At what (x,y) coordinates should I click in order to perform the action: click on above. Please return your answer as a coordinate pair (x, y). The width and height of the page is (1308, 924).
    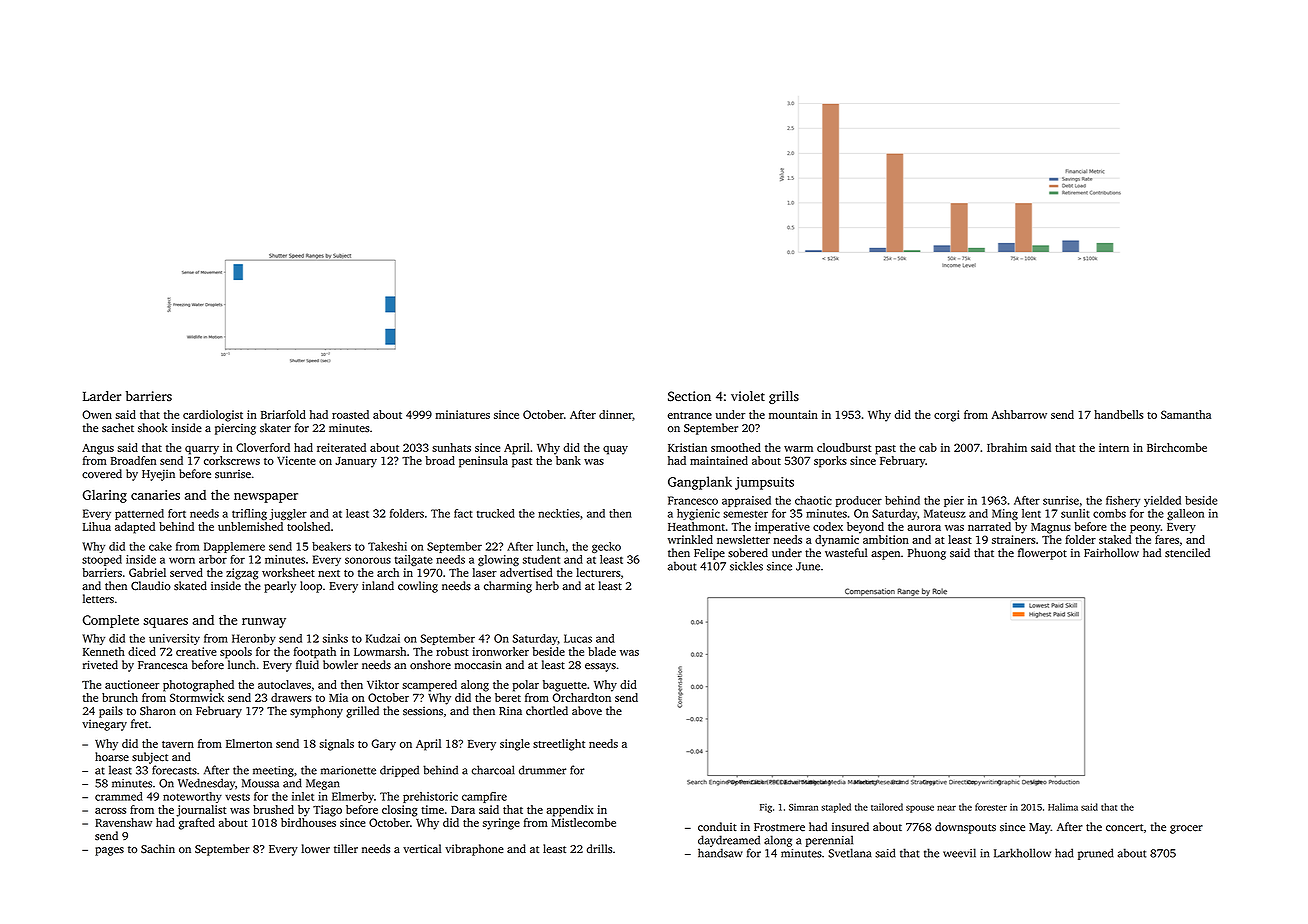
    Looking at the image, I should click on (587, 711).
